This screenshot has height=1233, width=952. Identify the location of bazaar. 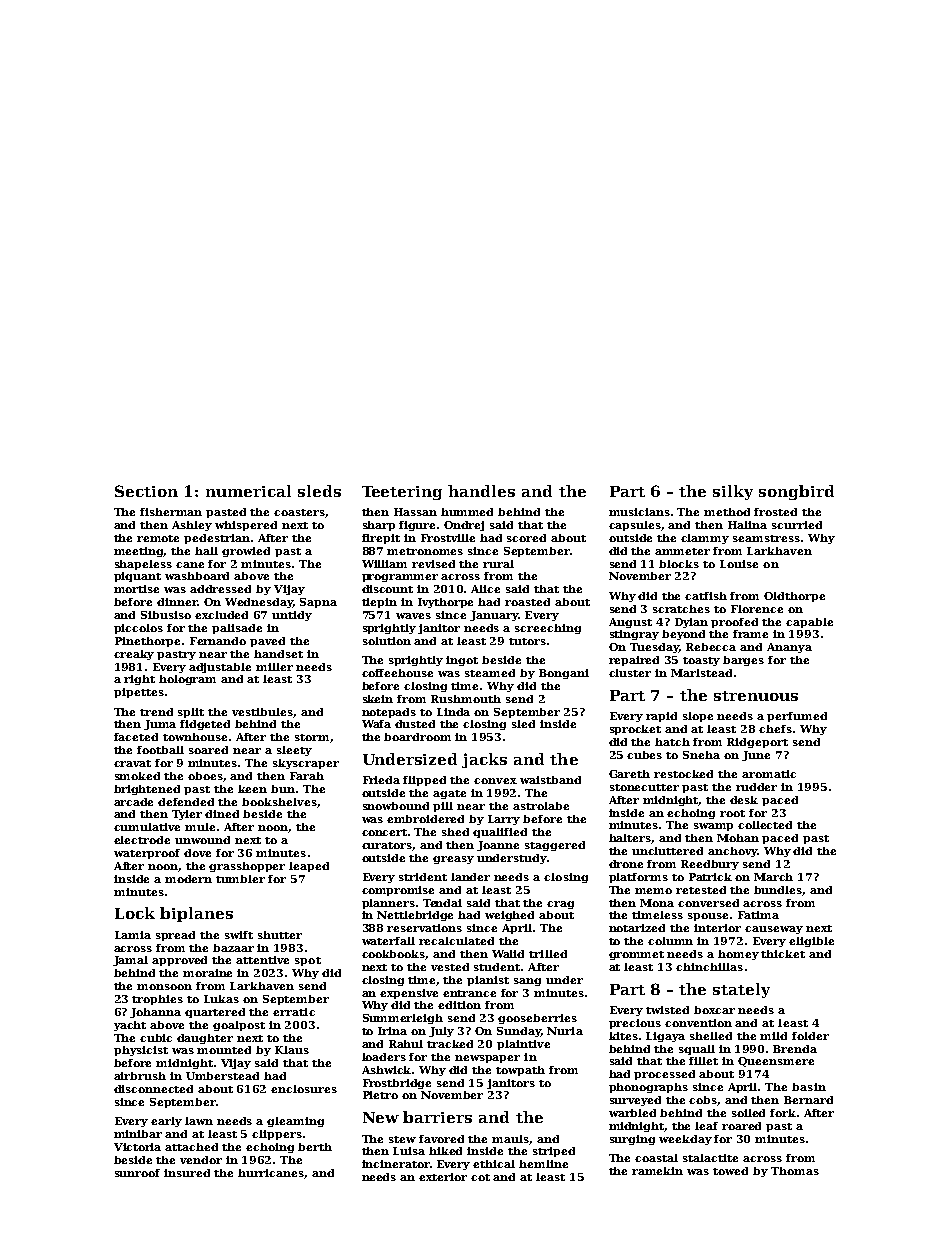
(233, 948).
